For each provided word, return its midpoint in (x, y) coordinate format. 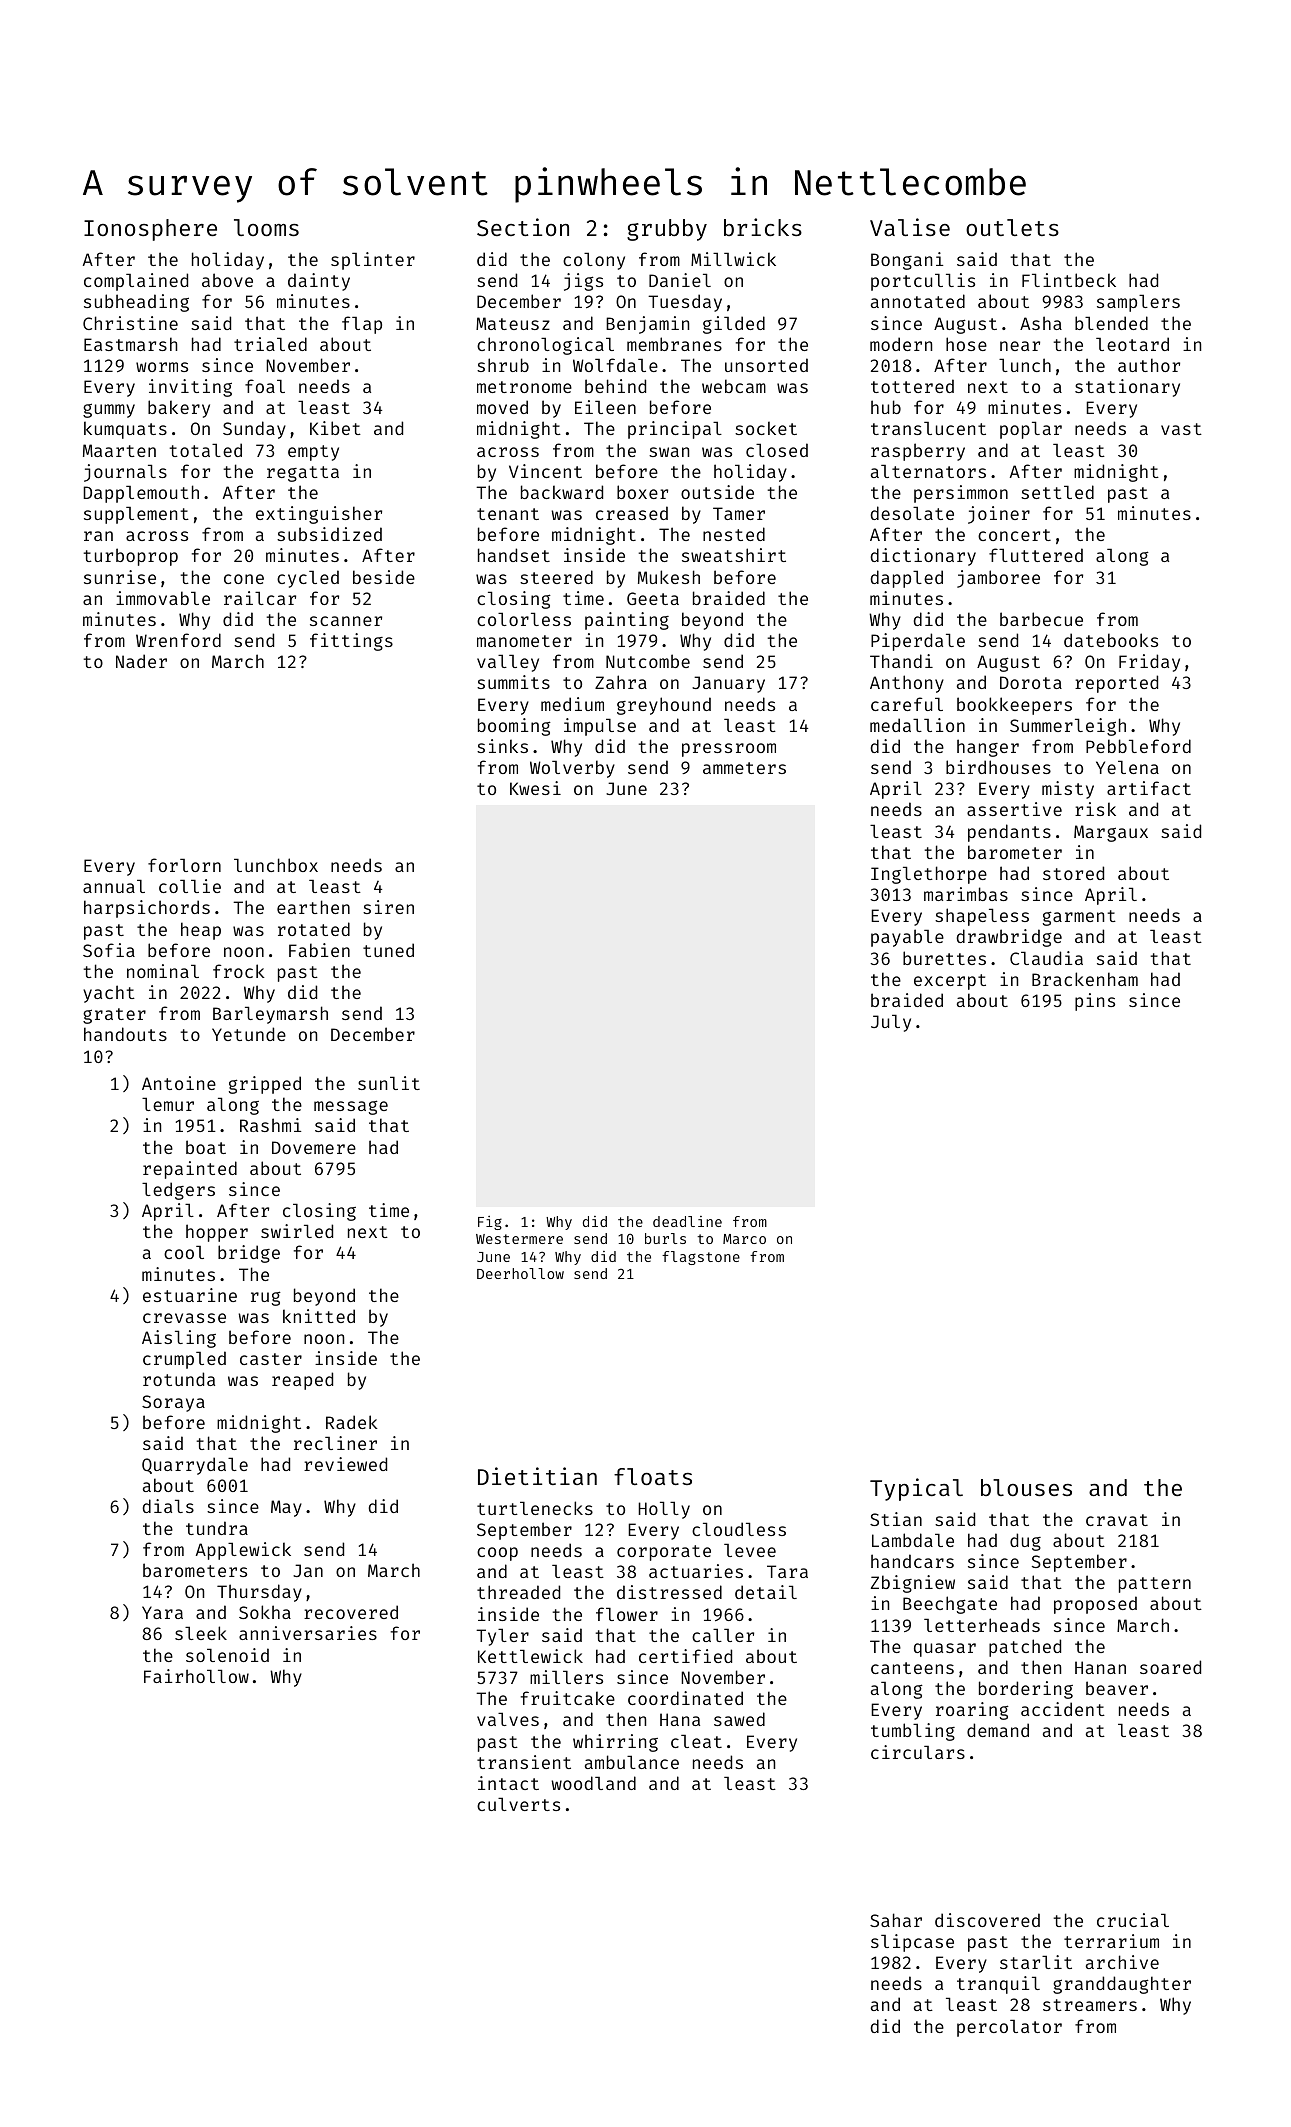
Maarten (119, 450)
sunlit (389, 1083)
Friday (1149, 663)
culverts (518, 1804)
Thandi (901, 661)
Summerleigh (1068, 727)
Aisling (179, 1339)
